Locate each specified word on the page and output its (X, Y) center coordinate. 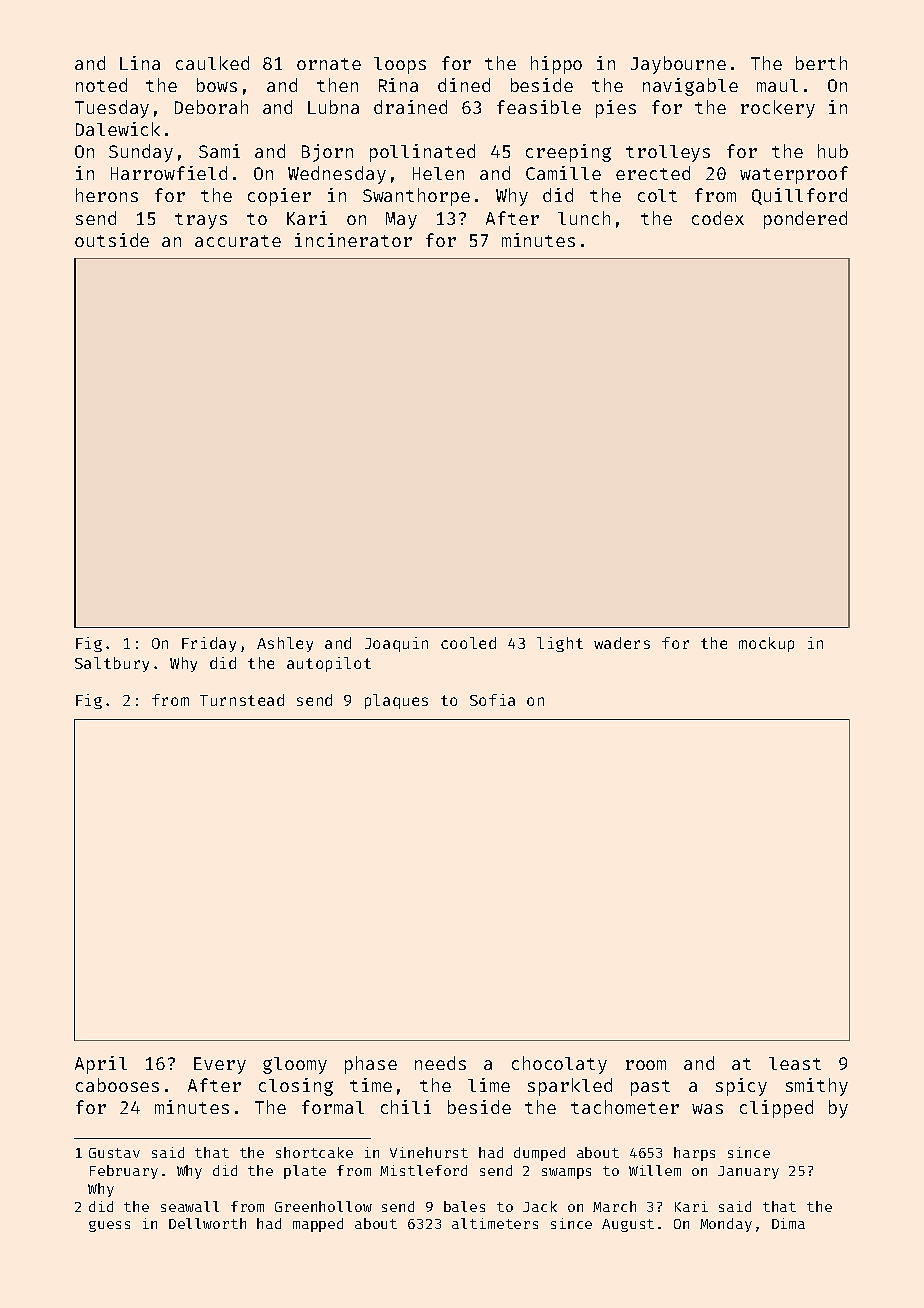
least (795, 1063)
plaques (396, 701)
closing (296, 1087)
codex (718, 218)
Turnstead (242, 700)
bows (217, 85)
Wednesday (337, 175)
